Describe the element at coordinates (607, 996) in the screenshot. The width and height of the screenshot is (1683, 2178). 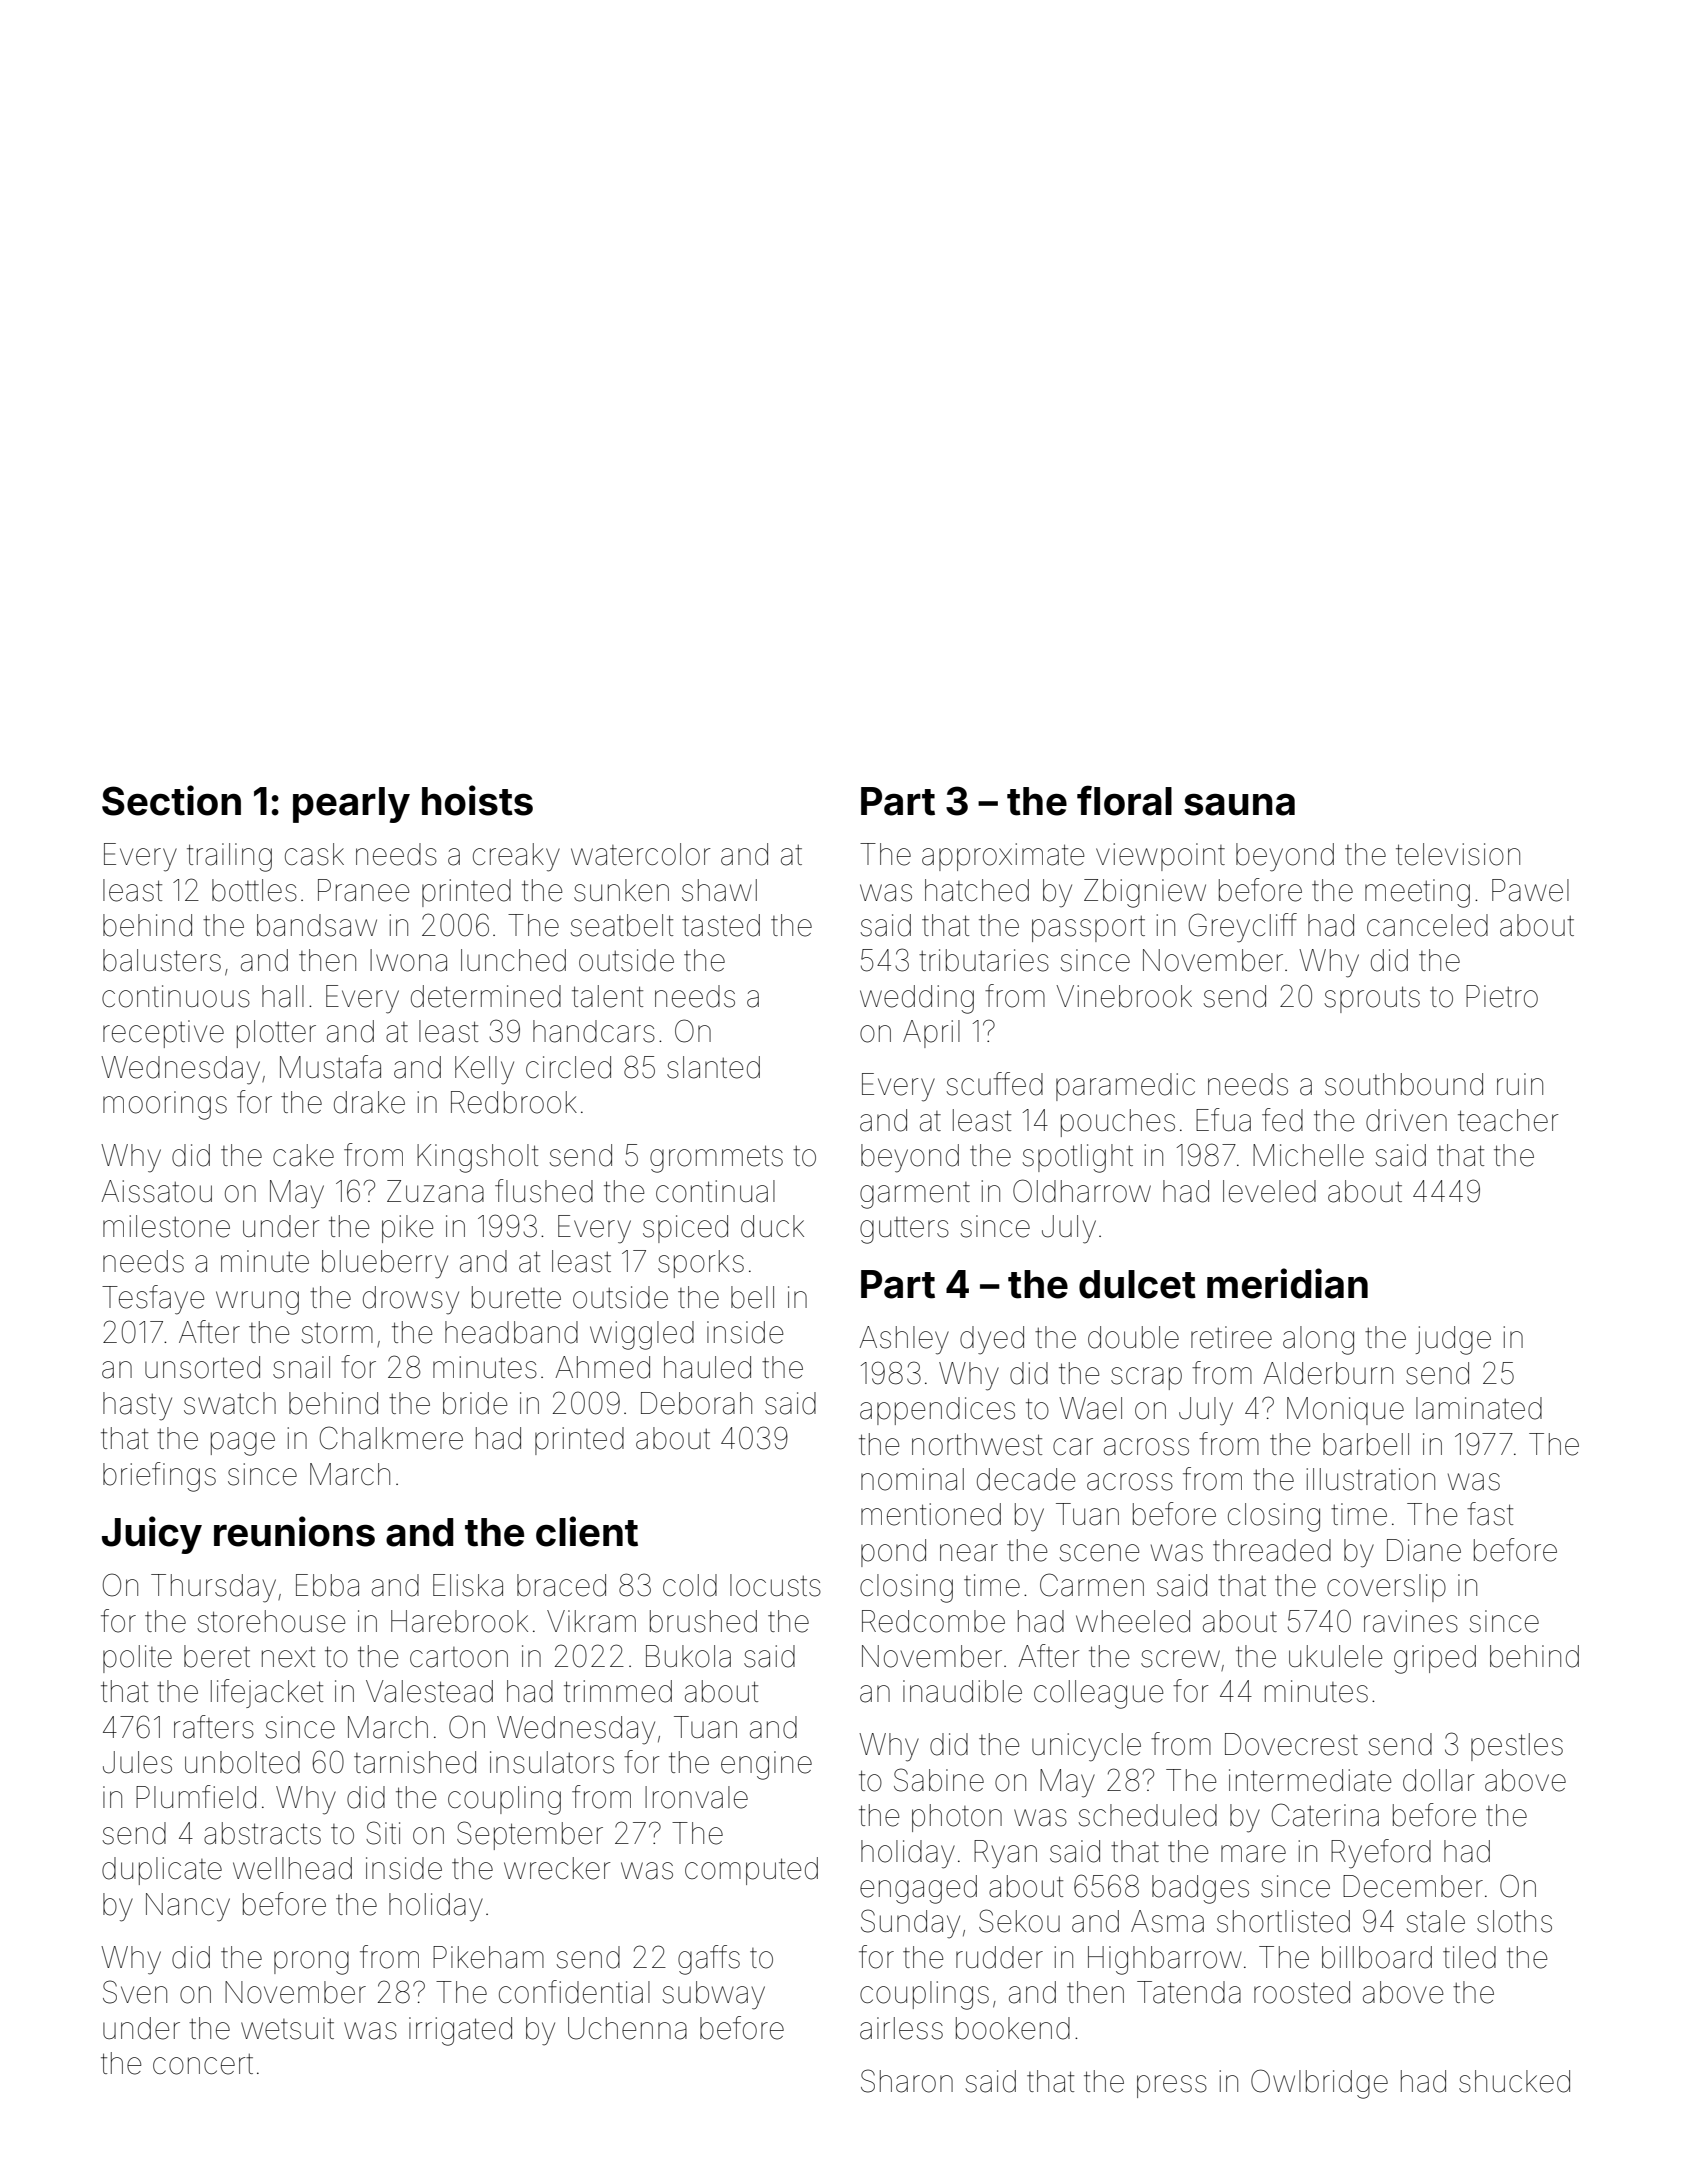
I see `talent` at that location.
